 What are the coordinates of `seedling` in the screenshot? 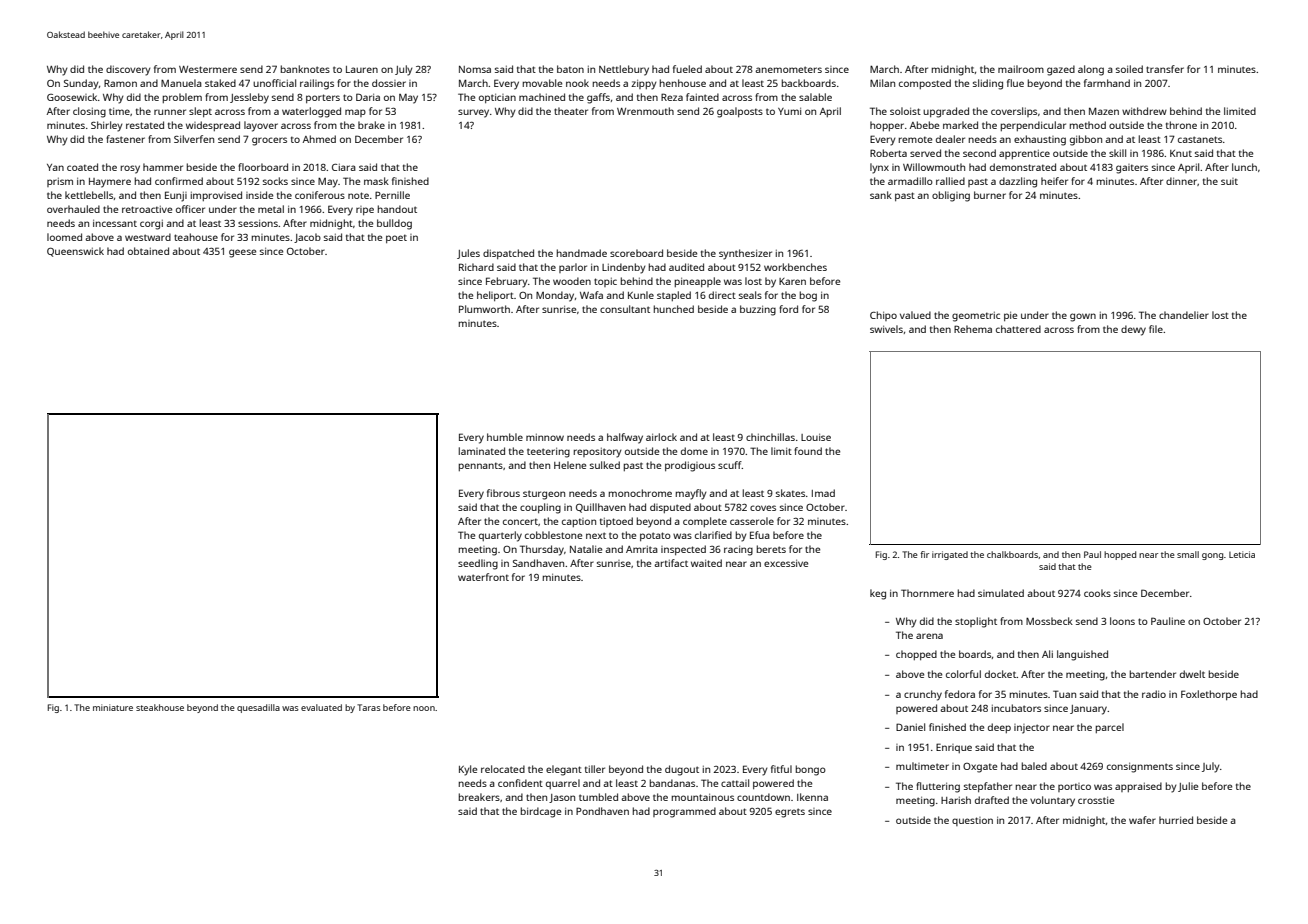 It's located at (478, 564).
